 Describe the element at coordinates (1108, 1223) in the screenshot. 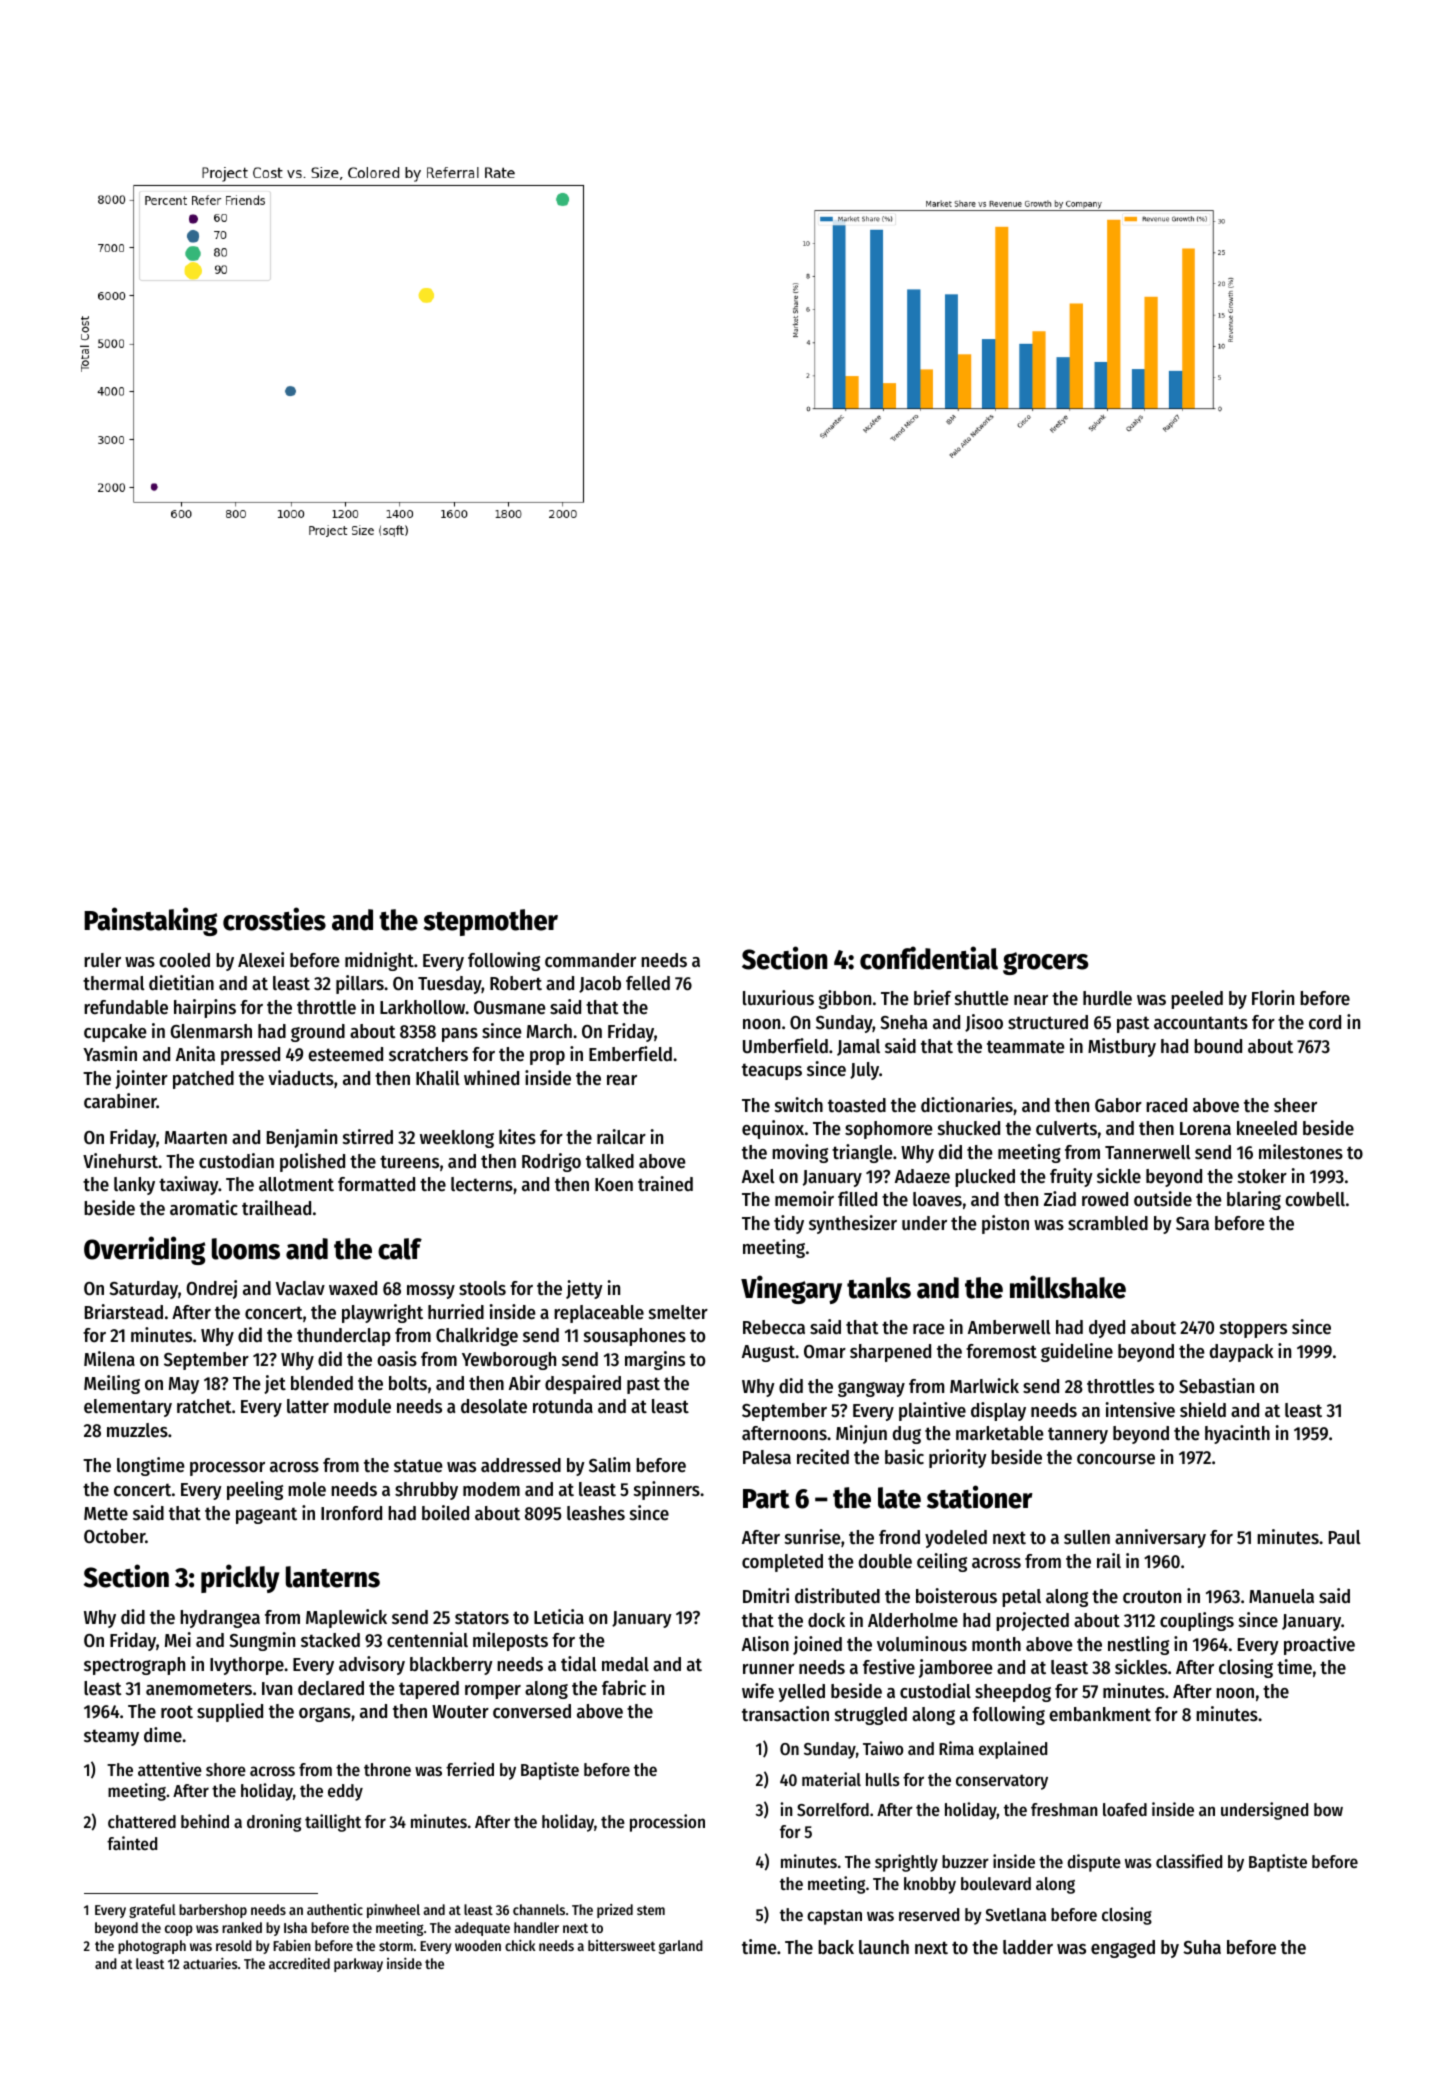

I see `scrambled` at that location.
